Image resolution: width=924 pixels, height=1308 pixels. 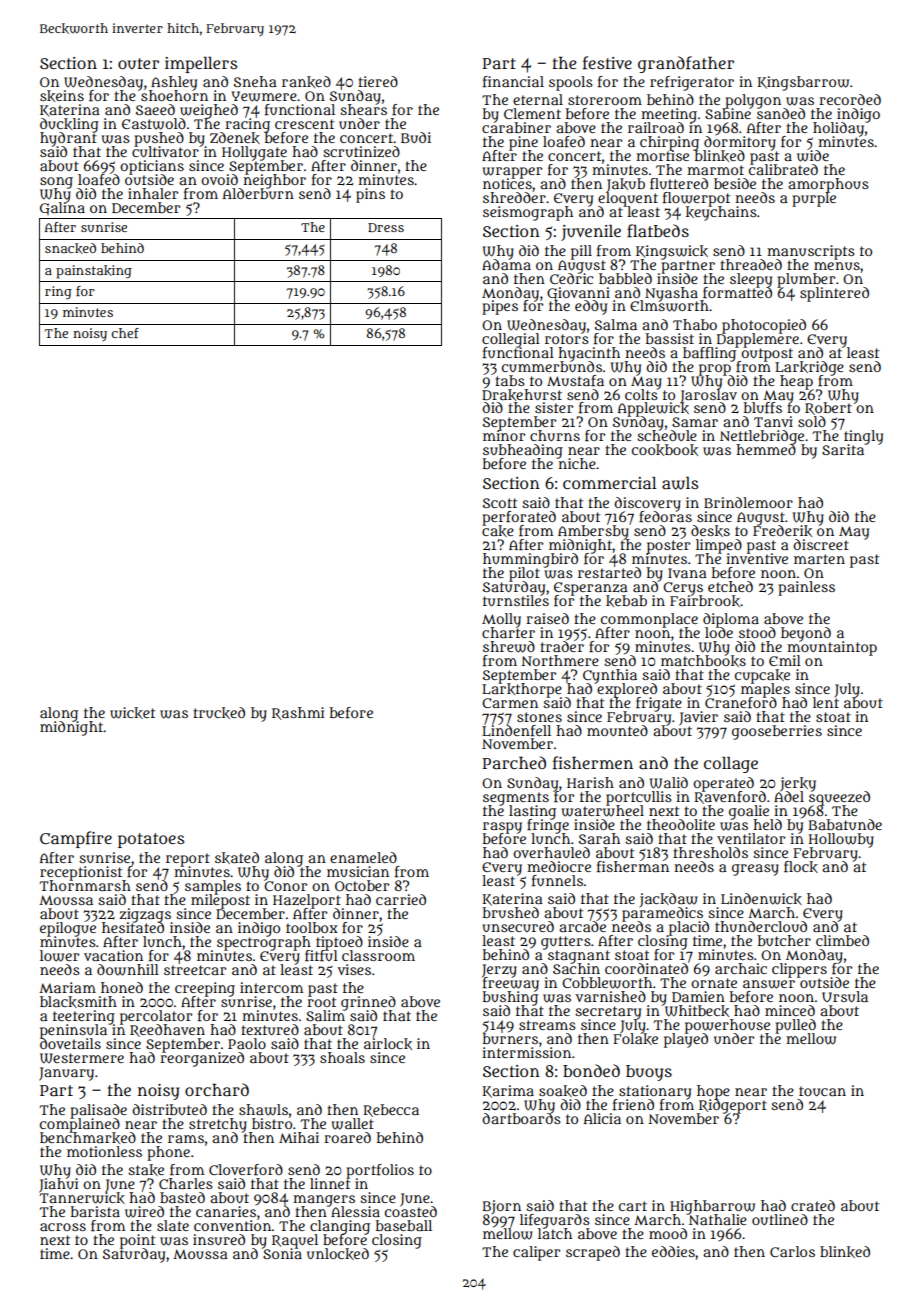 What do you see at coordinates (58, 1185) in the screenshot?
I see `Jiahui` at bounding box center [58, 1185].
